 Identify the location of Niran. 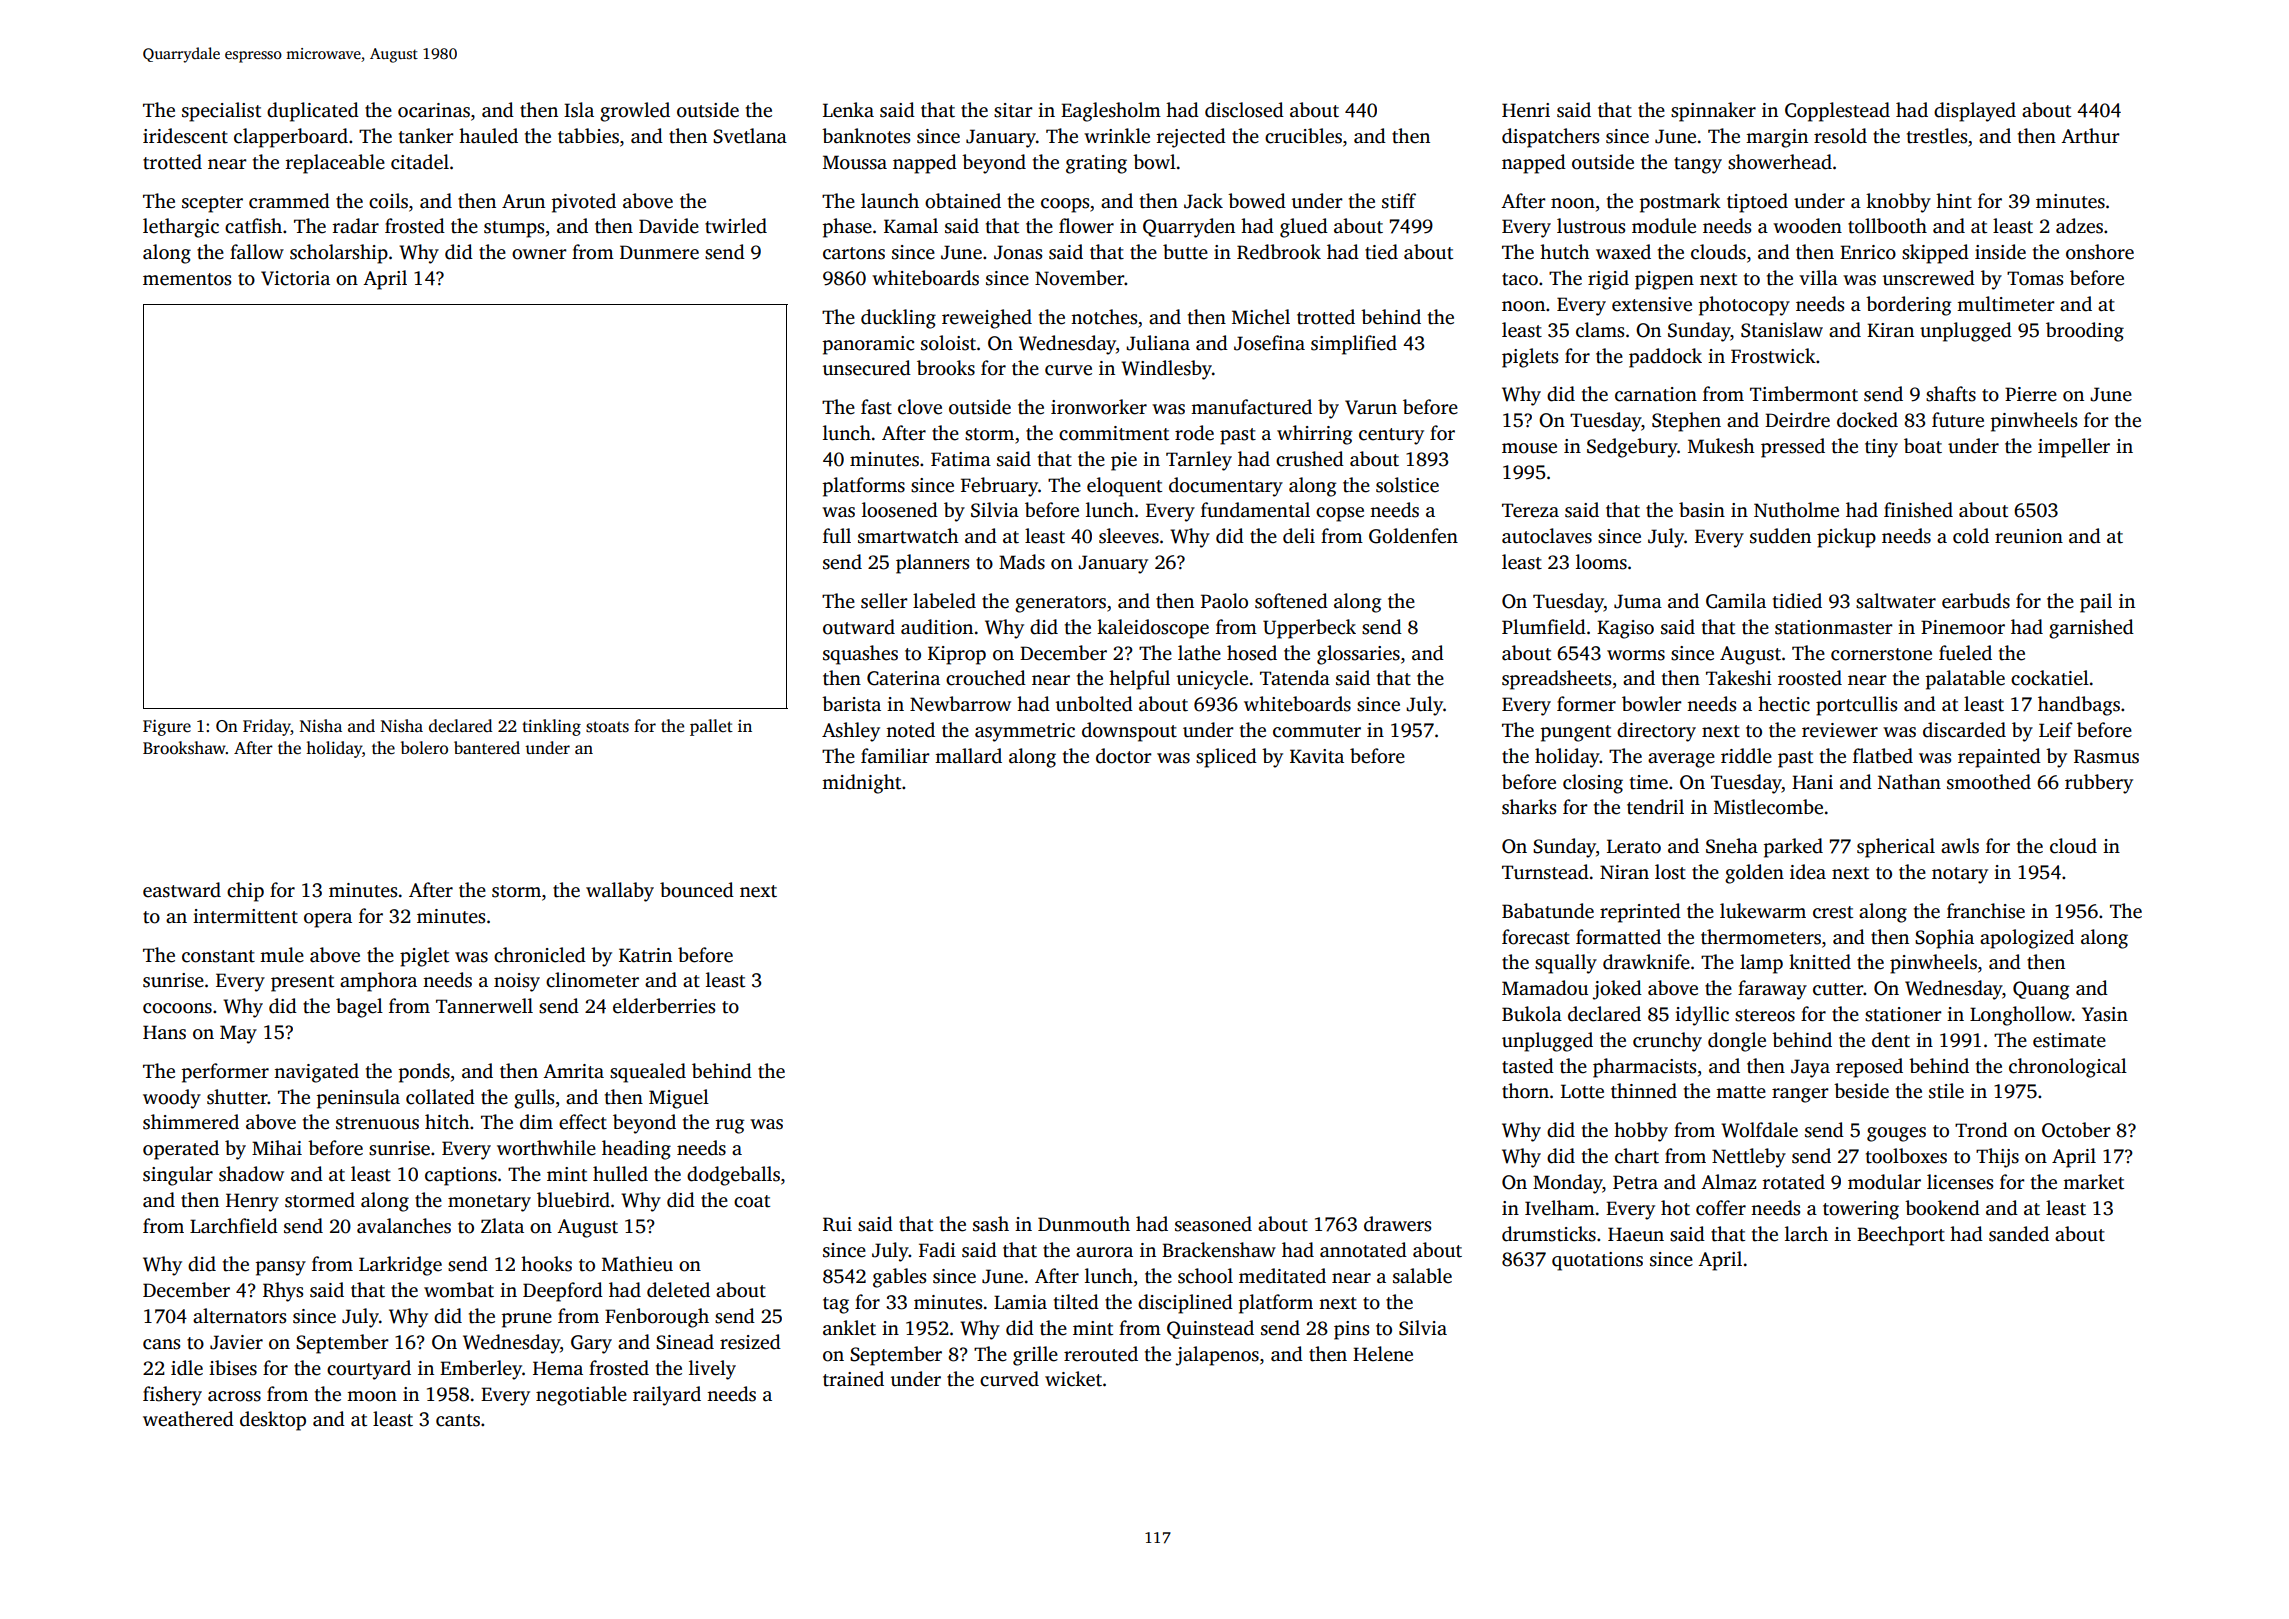
(1624, 872).
